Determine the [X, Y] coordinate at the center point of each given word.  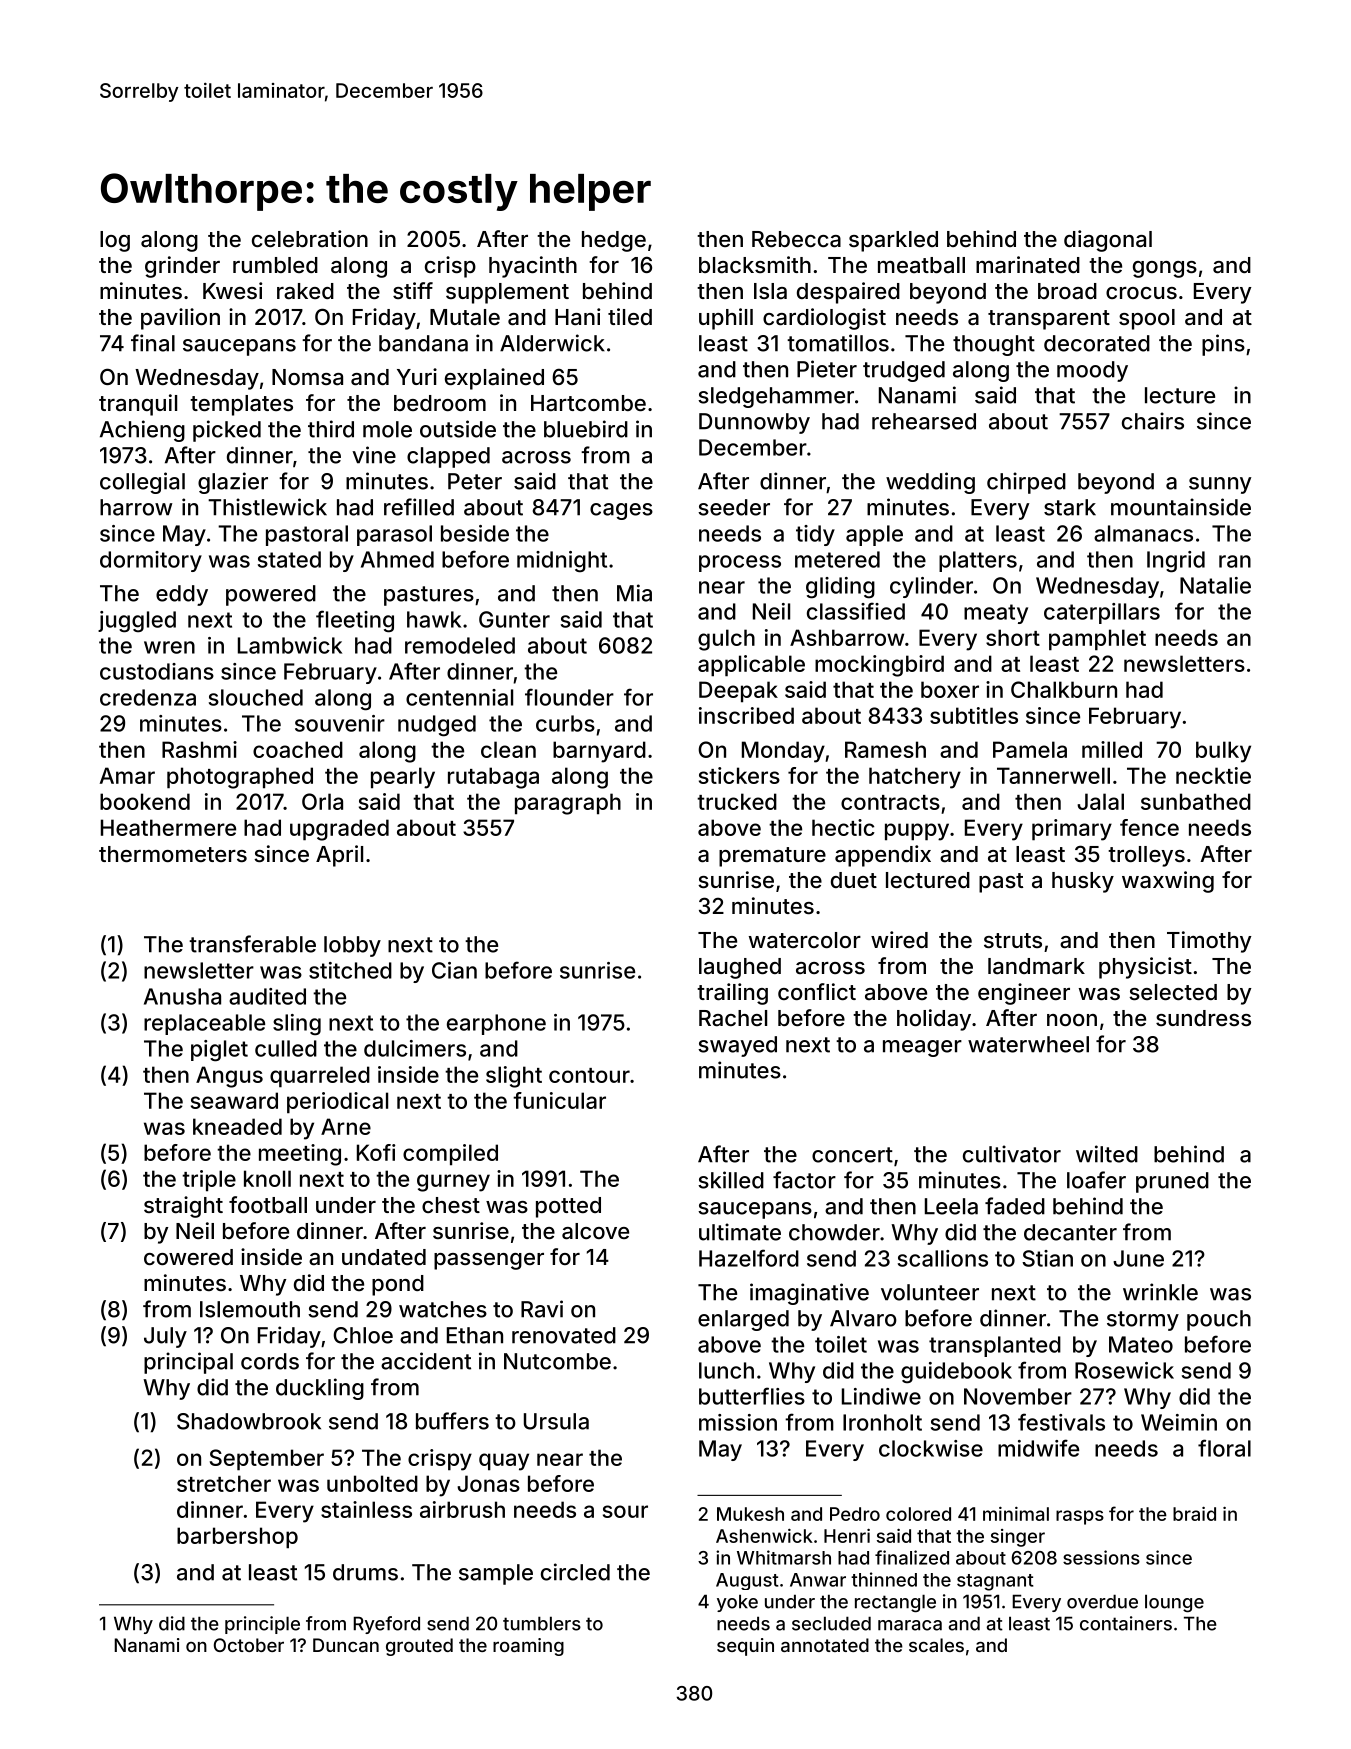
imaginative [809, 1294]
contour [589, 1075]
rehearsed [924, 421]
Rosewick [1124, 1370]
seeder [734, 507]
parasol [394, 535]
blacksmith [755, 265]
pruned [1172, 1182]
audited [267, 996]
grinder [182, 267]
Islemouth [250, 1309]
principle [262, 1625]
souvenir [340, 723]
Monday [783, 752]
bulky [1223, 752]
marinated [1028, 265]
